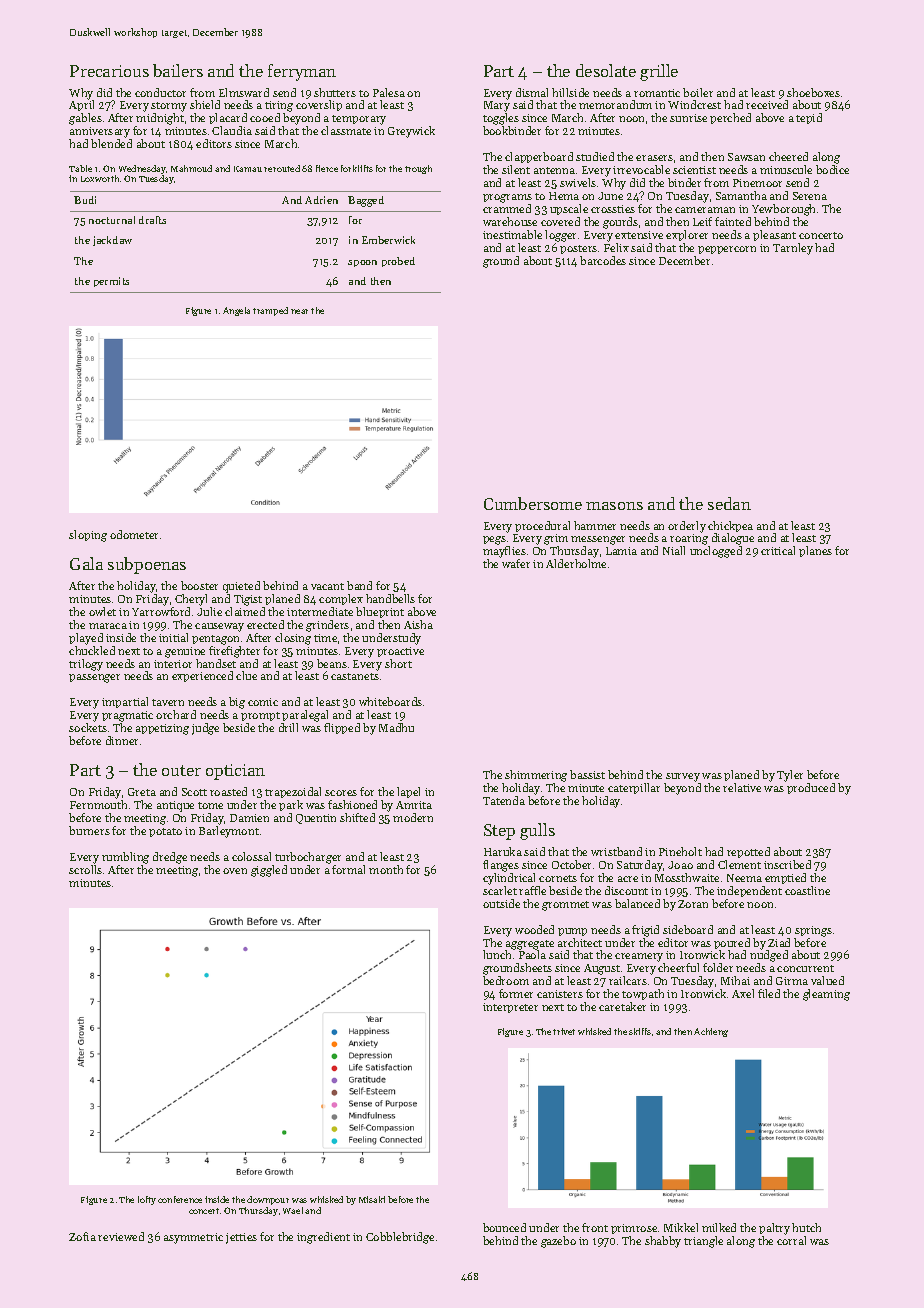  Describe the element at coordinates (235, 871) in the image. I see `oven` at that location.
